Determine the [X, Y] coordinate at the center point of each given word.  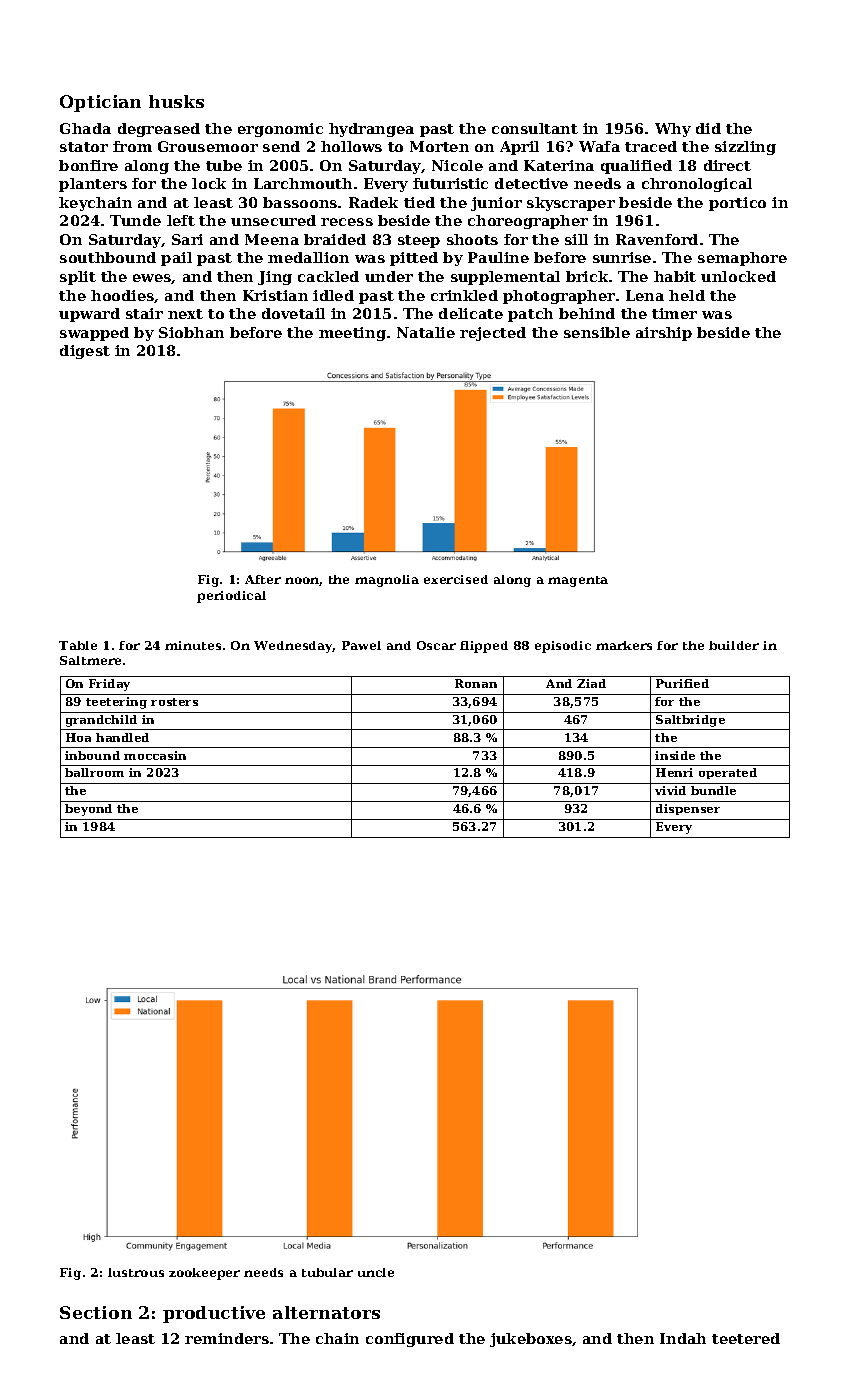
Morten [439, 146]
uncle [376, 1272]
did [708, 128]
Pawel [361, 645]
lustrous [136, 1272]
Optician [100, 103]
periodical [231, 597]
